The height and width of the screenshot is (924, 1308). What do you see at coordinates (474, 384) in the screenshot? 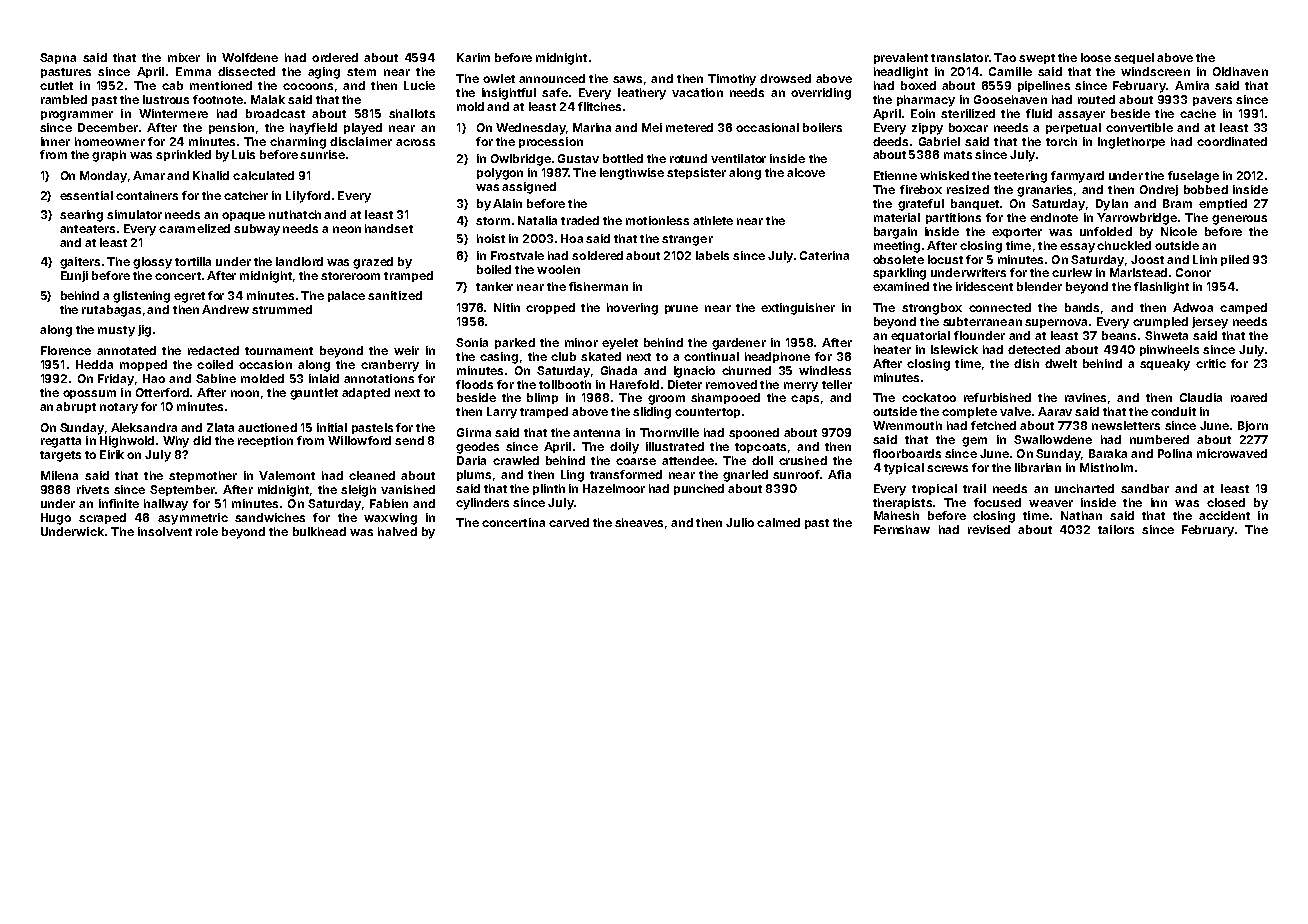
I see `floods` at bounding box center [474, 384].
